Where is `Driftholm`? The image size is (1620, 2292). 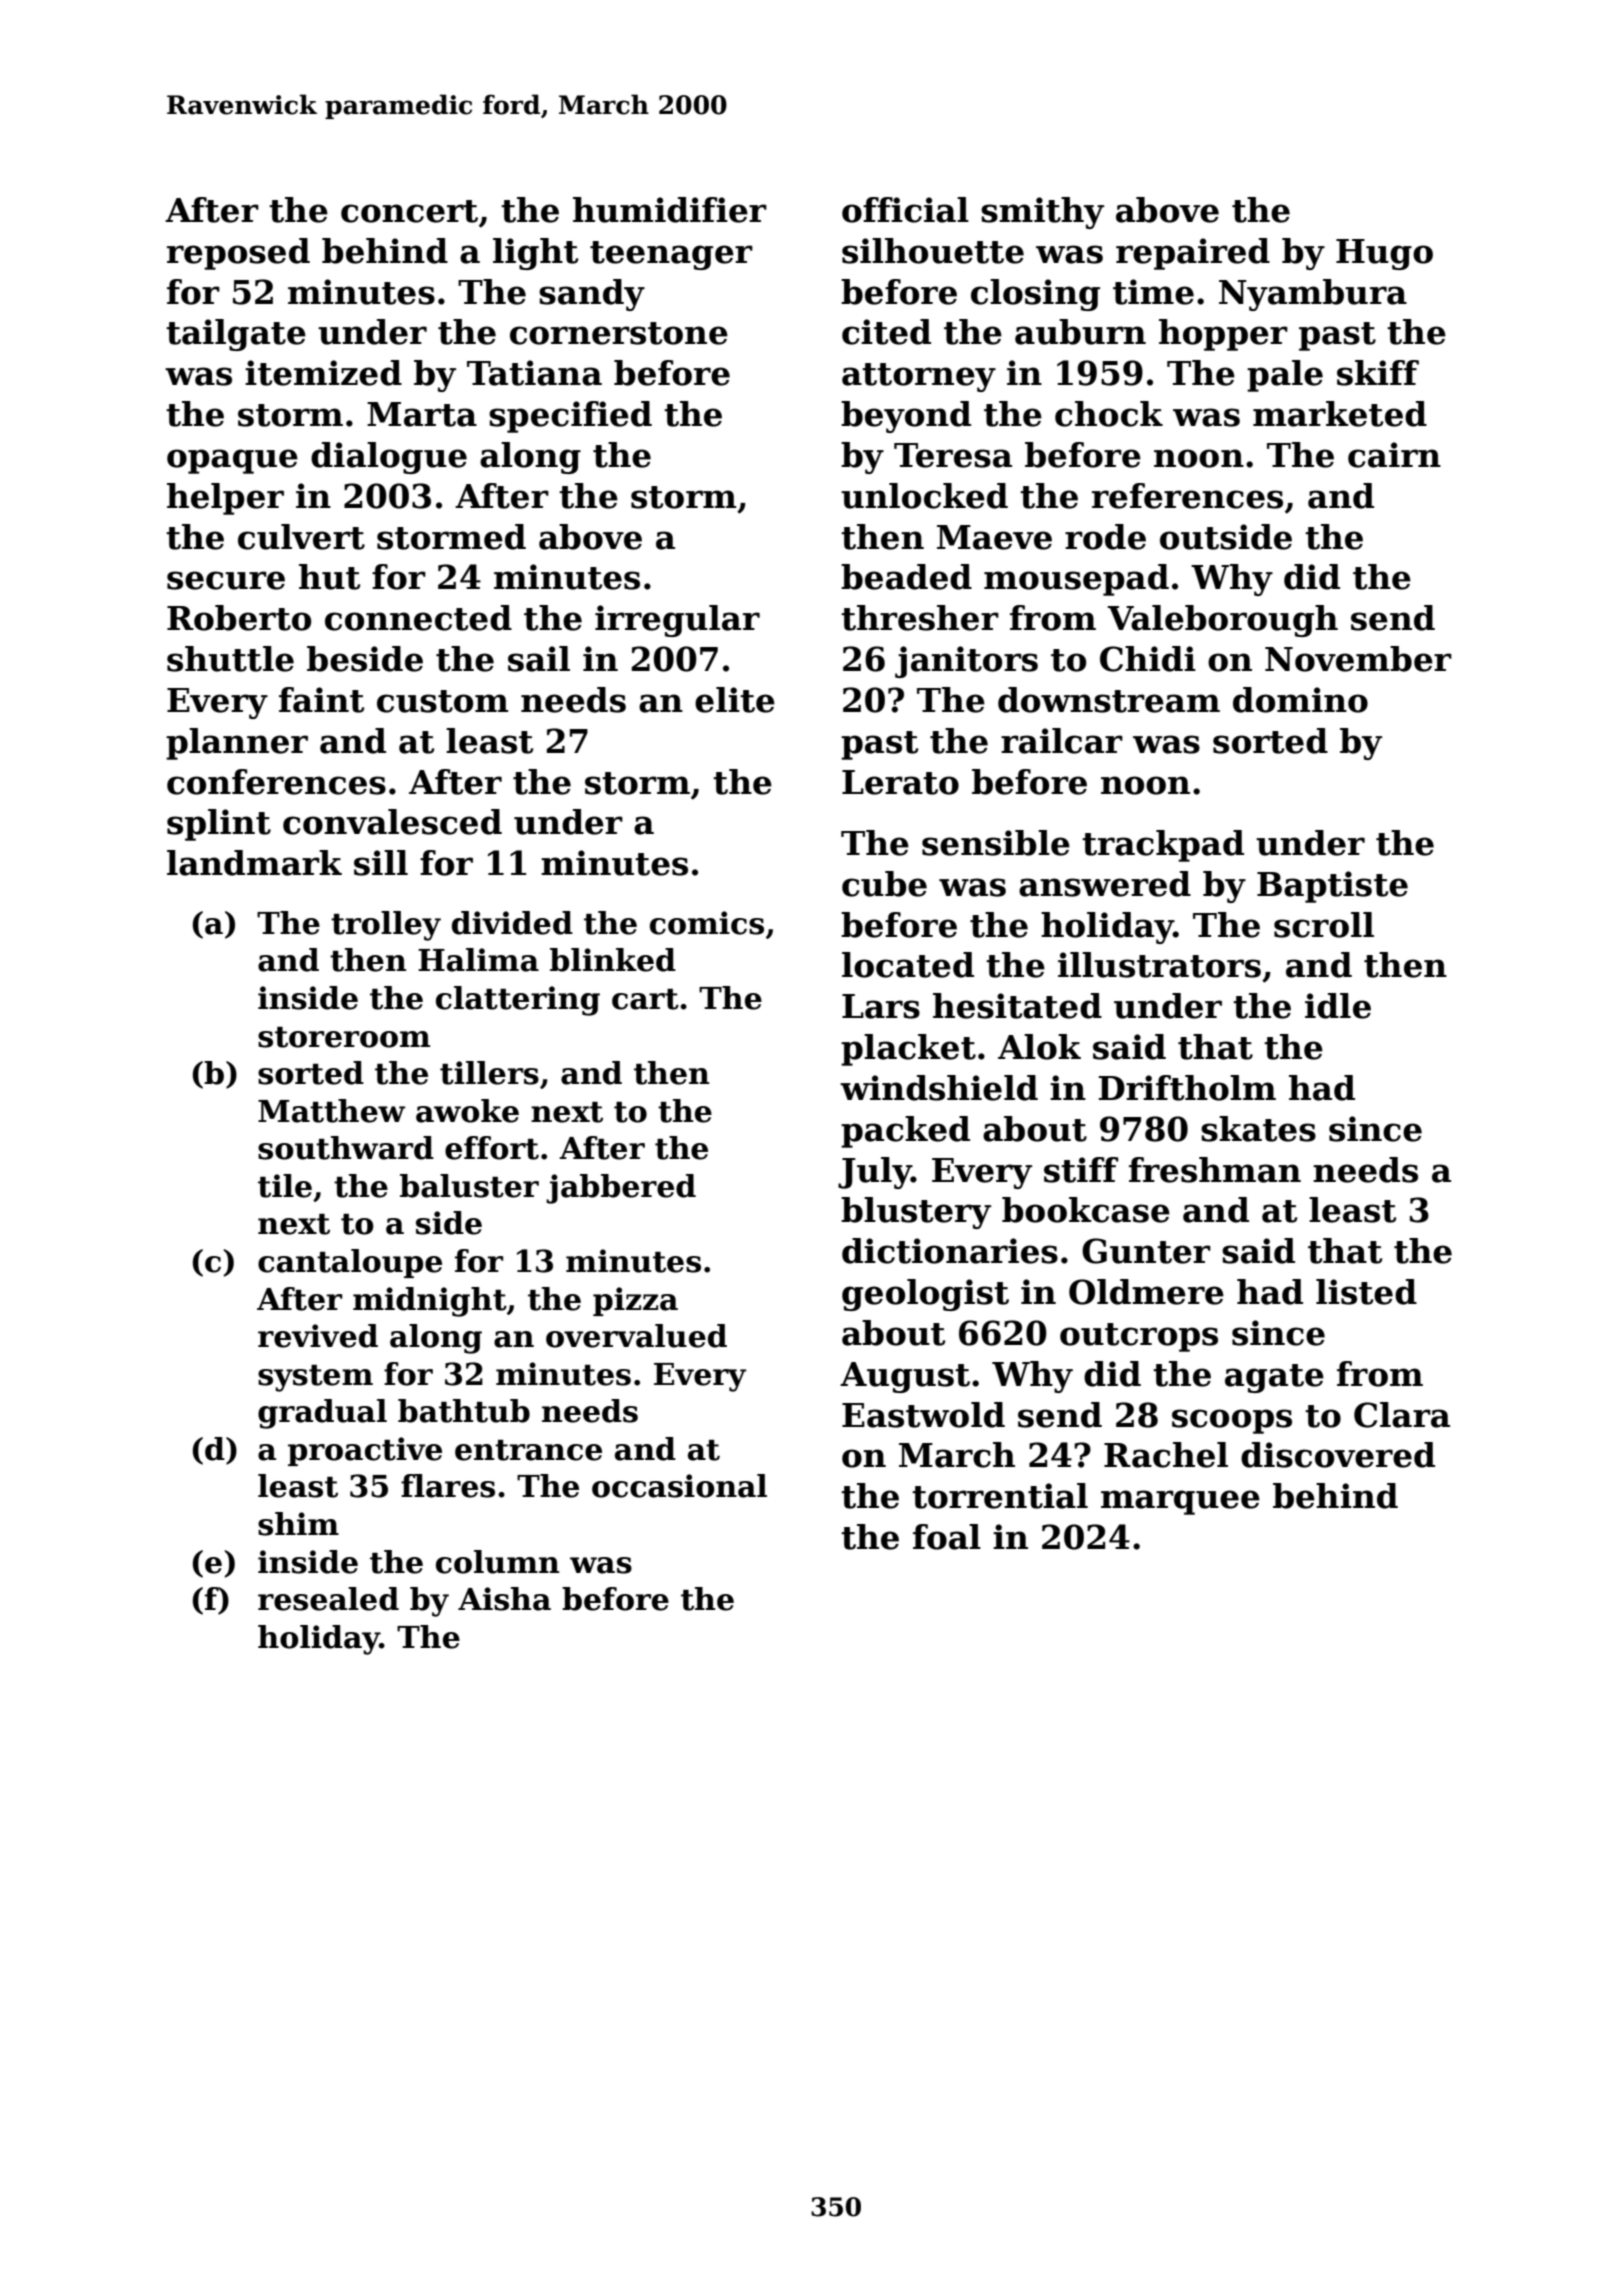
Driftholm is located at coordinates (1187, 1088).
